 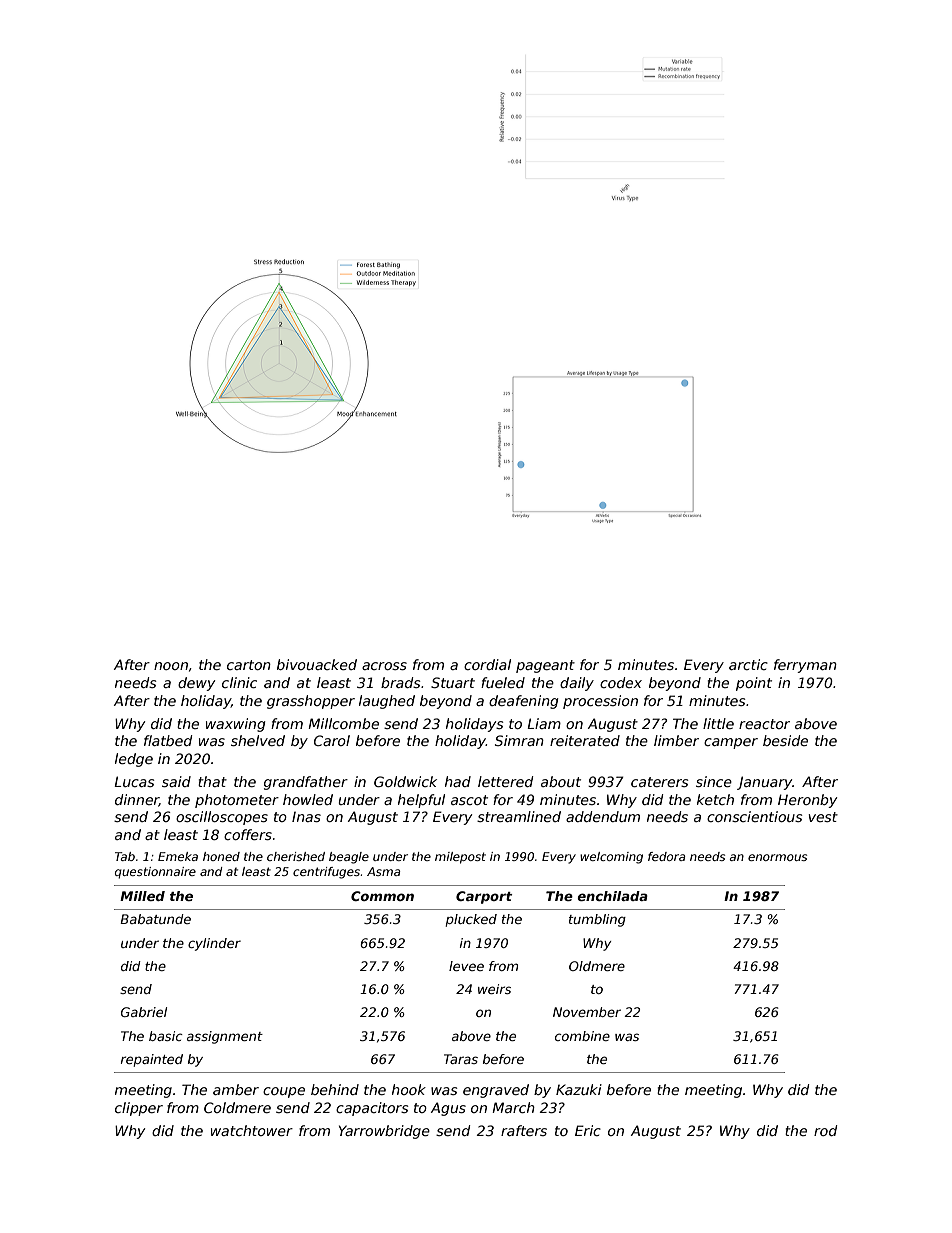 I want to click on daily, so click(x=577, y=684).
